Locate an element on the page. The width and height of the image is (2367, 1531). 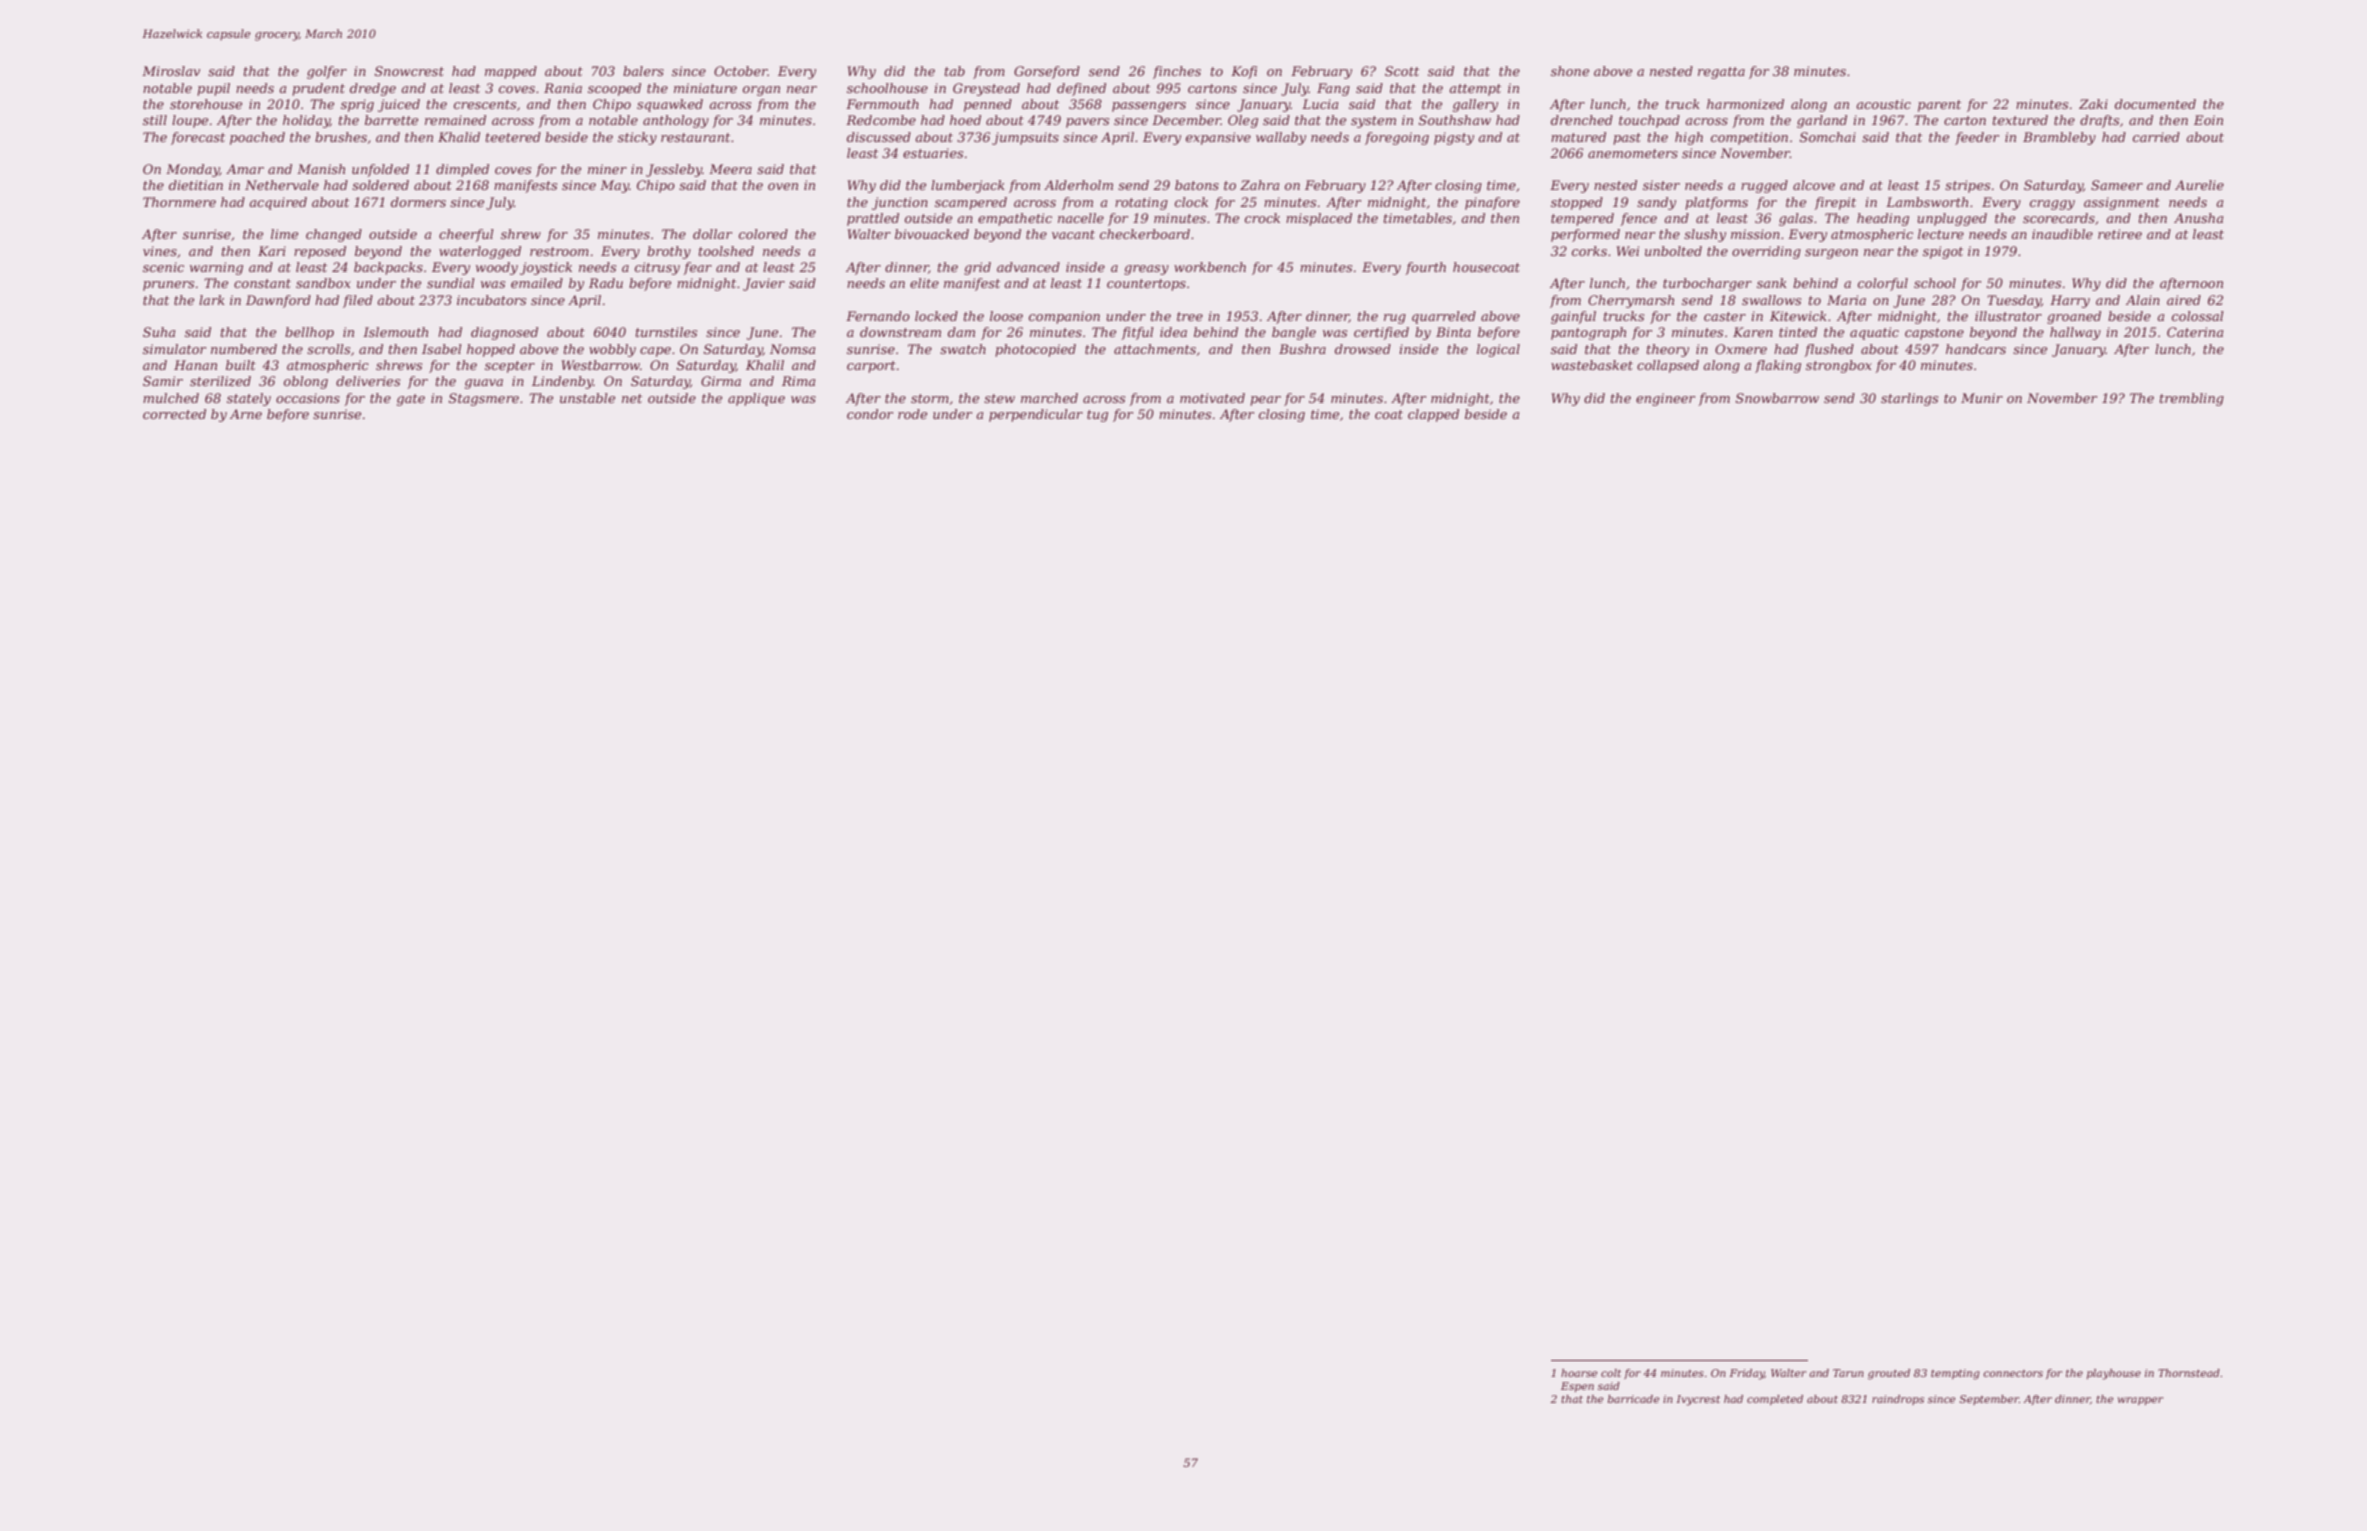
aired is located at coordinates (2184, 300).
